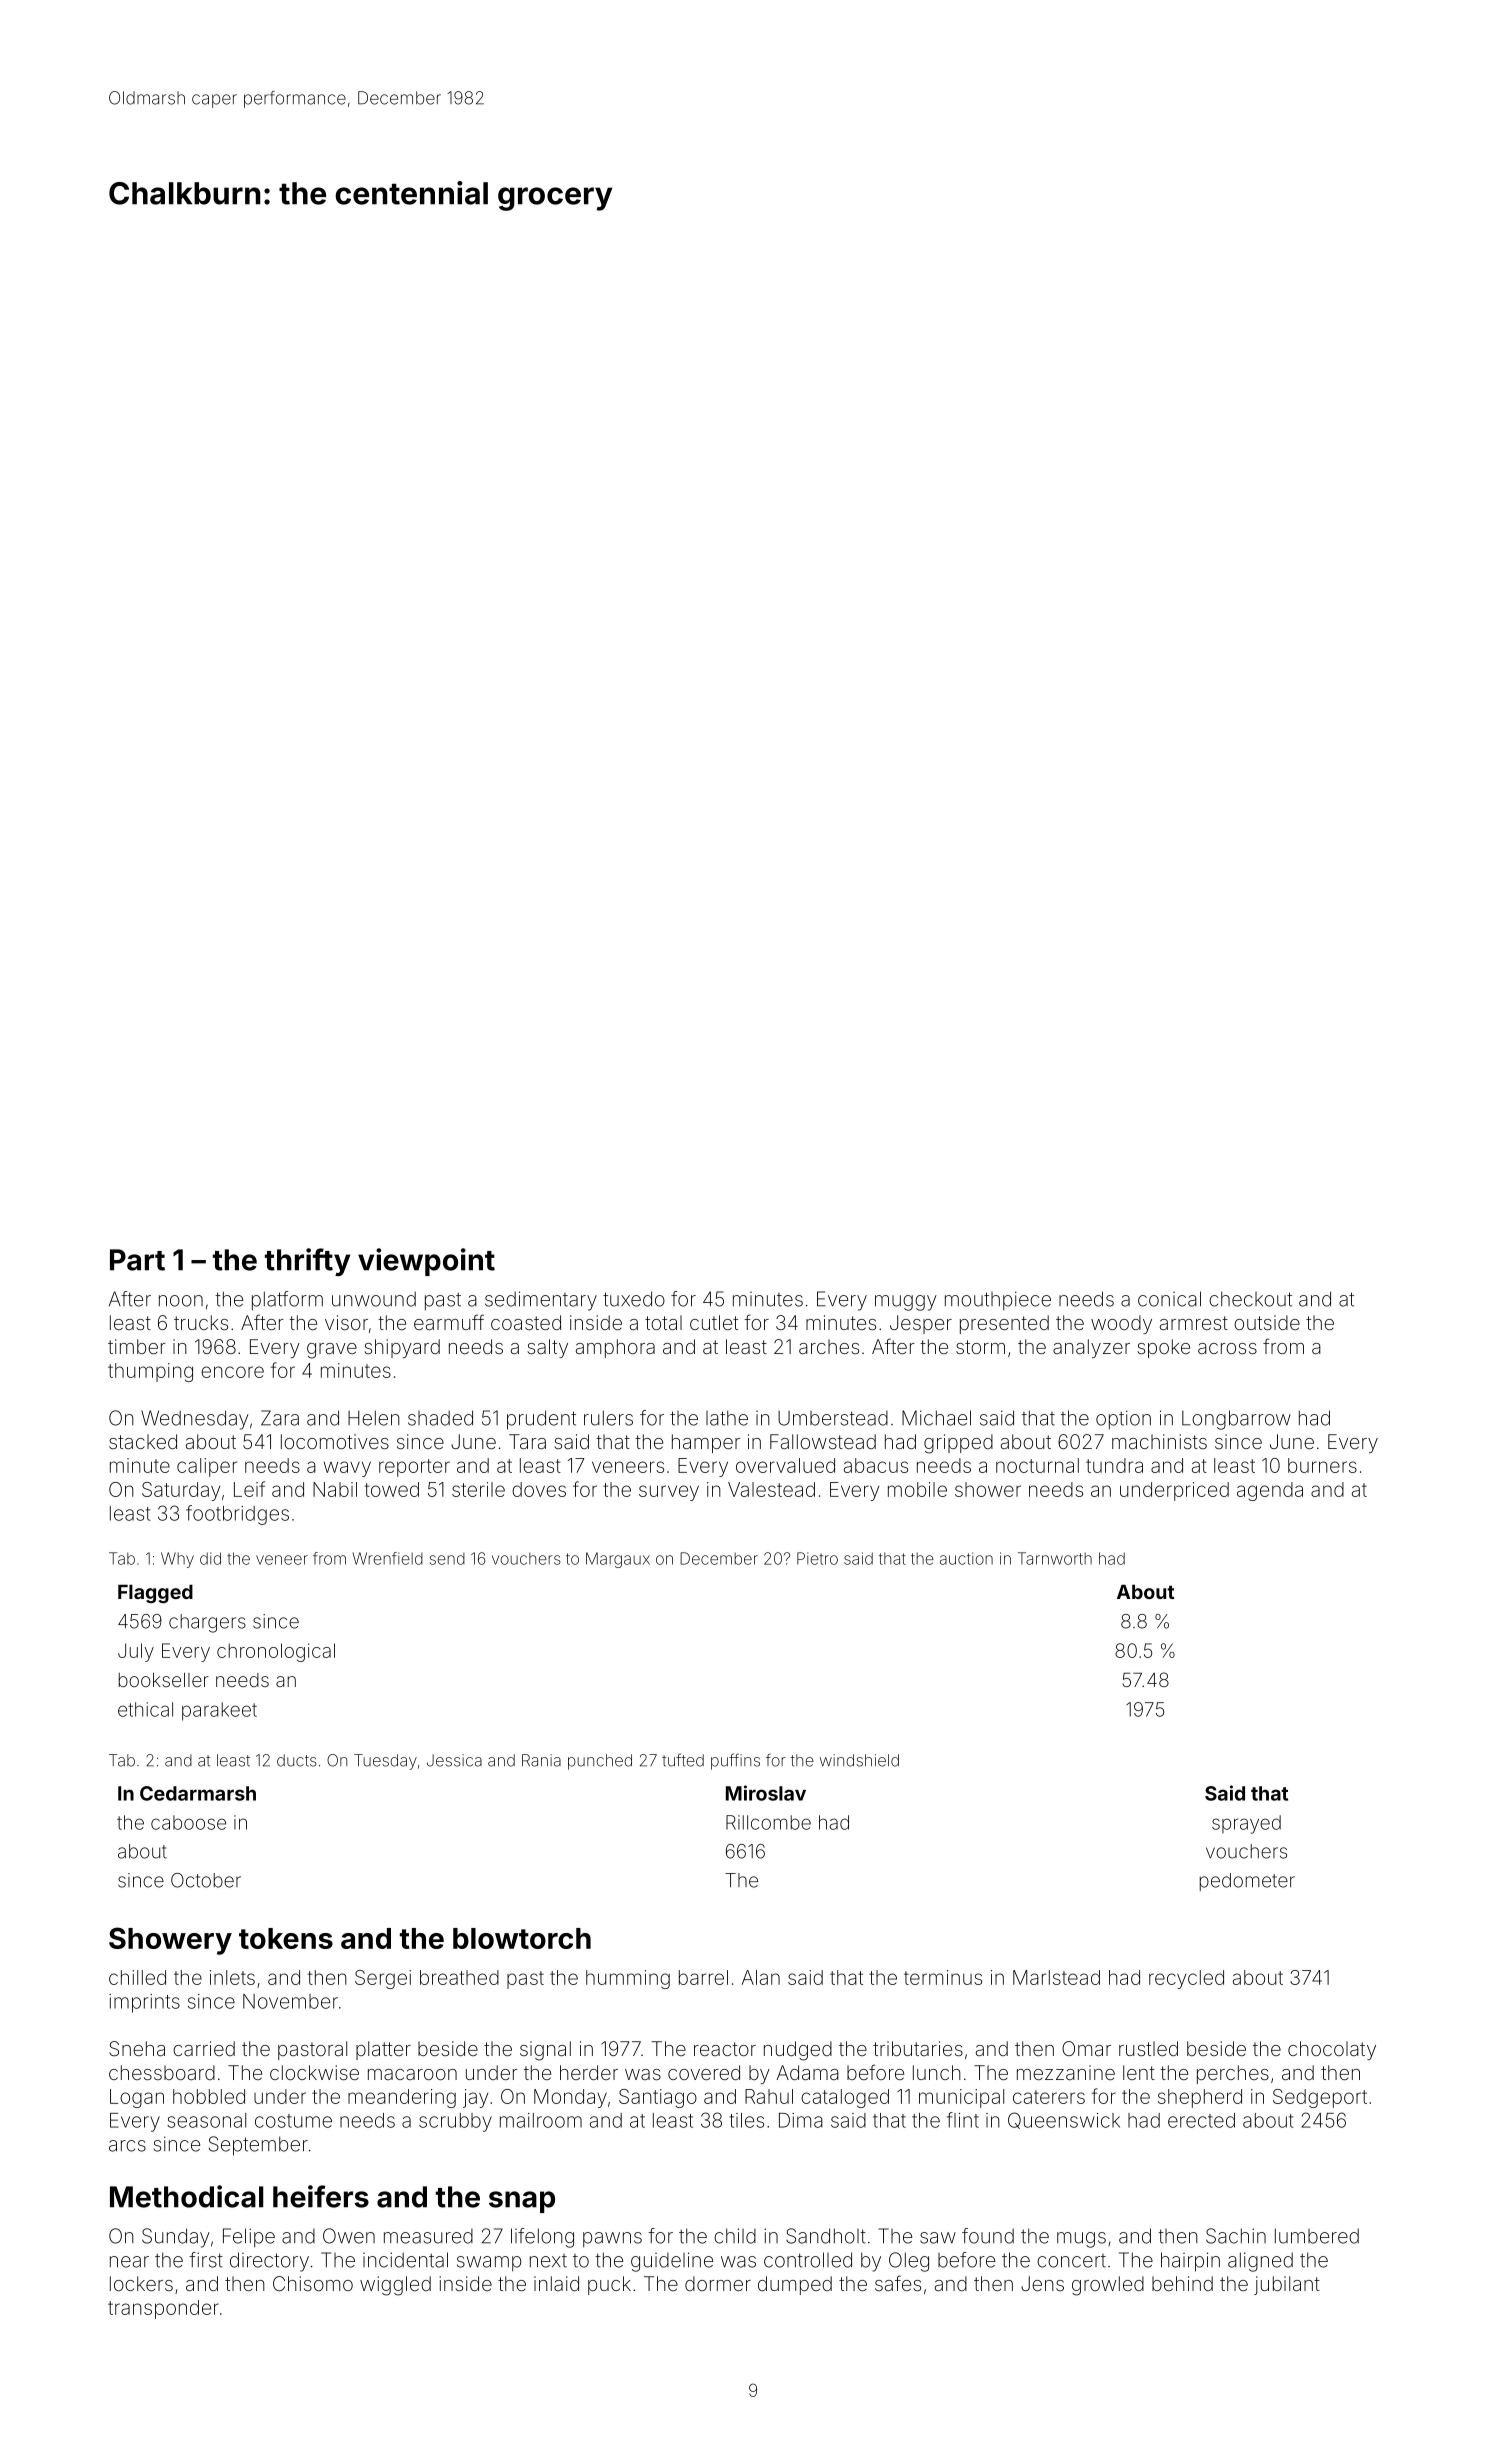  What do you see at coordinates (539, 1489) in the document?
I see `doves` at bounding box center [539, 1489].
